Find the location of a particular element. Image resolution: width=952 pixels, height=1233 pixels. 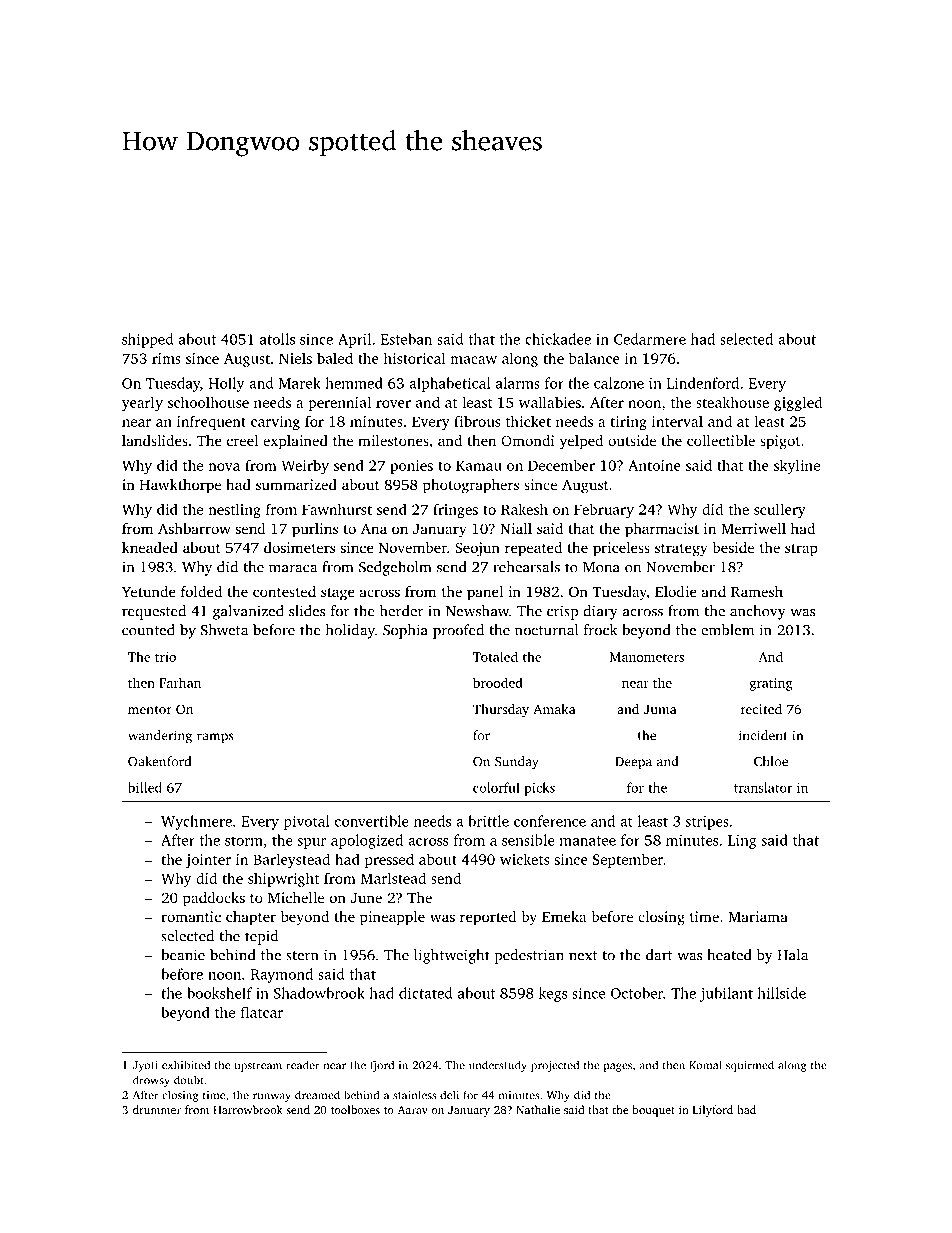

dictated is located at coordinates (425, 993).
